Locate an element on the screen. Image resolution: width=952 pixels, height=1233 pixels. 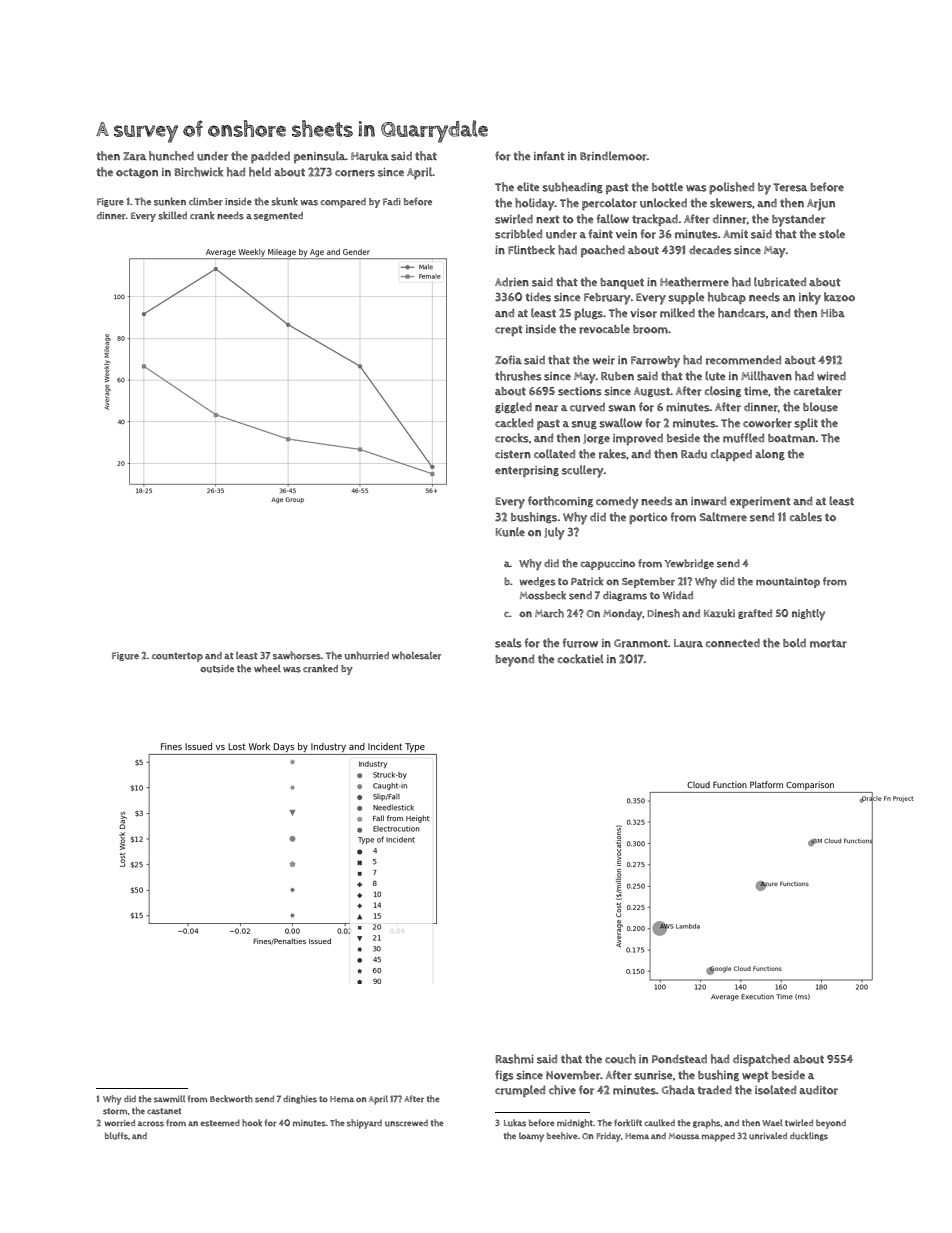
wholesaler is located at coordinates (416, 655).
